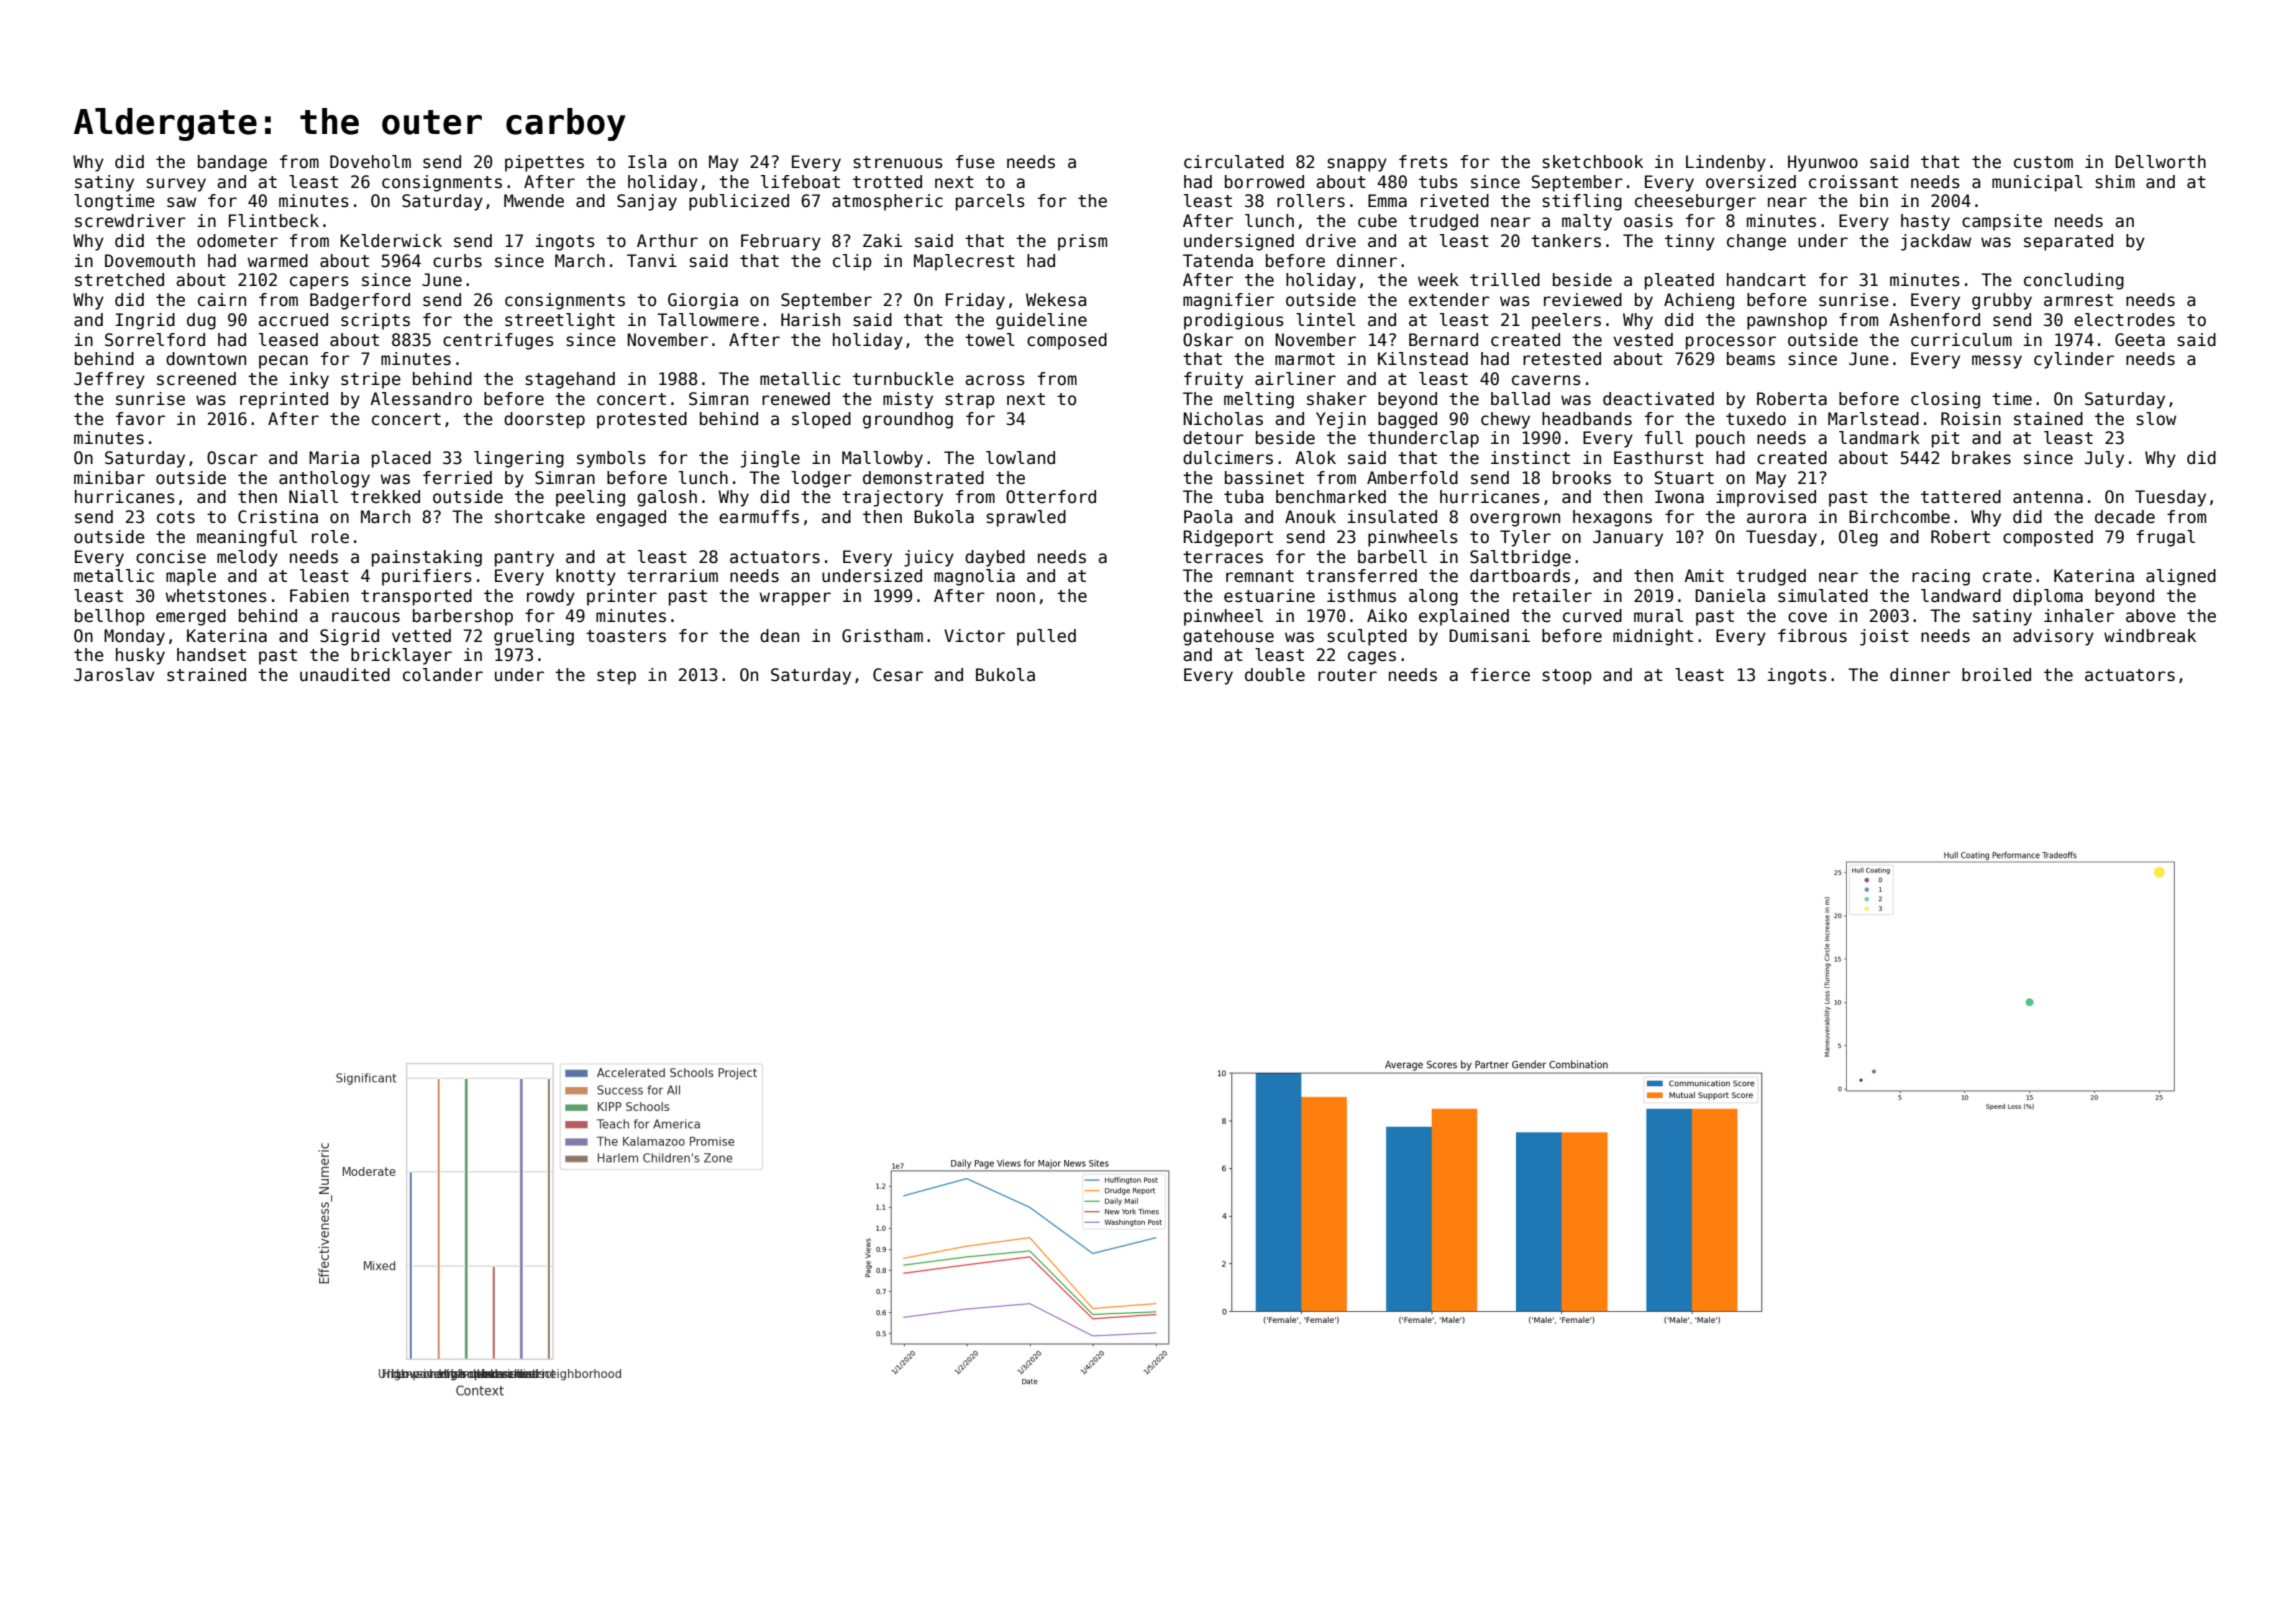  Describe the element at coordinates (1082, 242) in the page. I see `prism` at that location.
